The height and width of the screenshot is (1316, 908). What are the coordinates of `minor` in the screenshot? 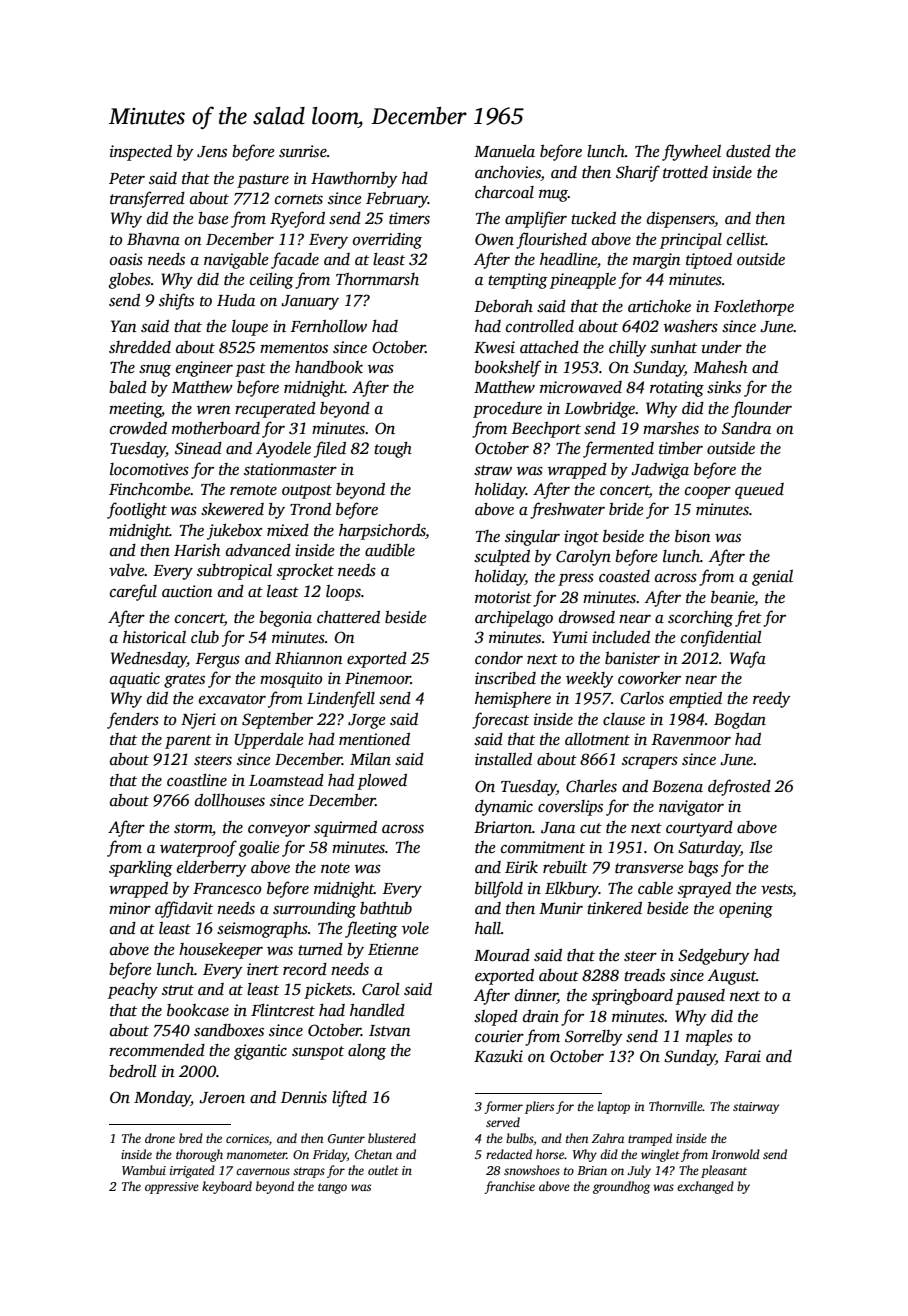 It's located at (130, 908).
